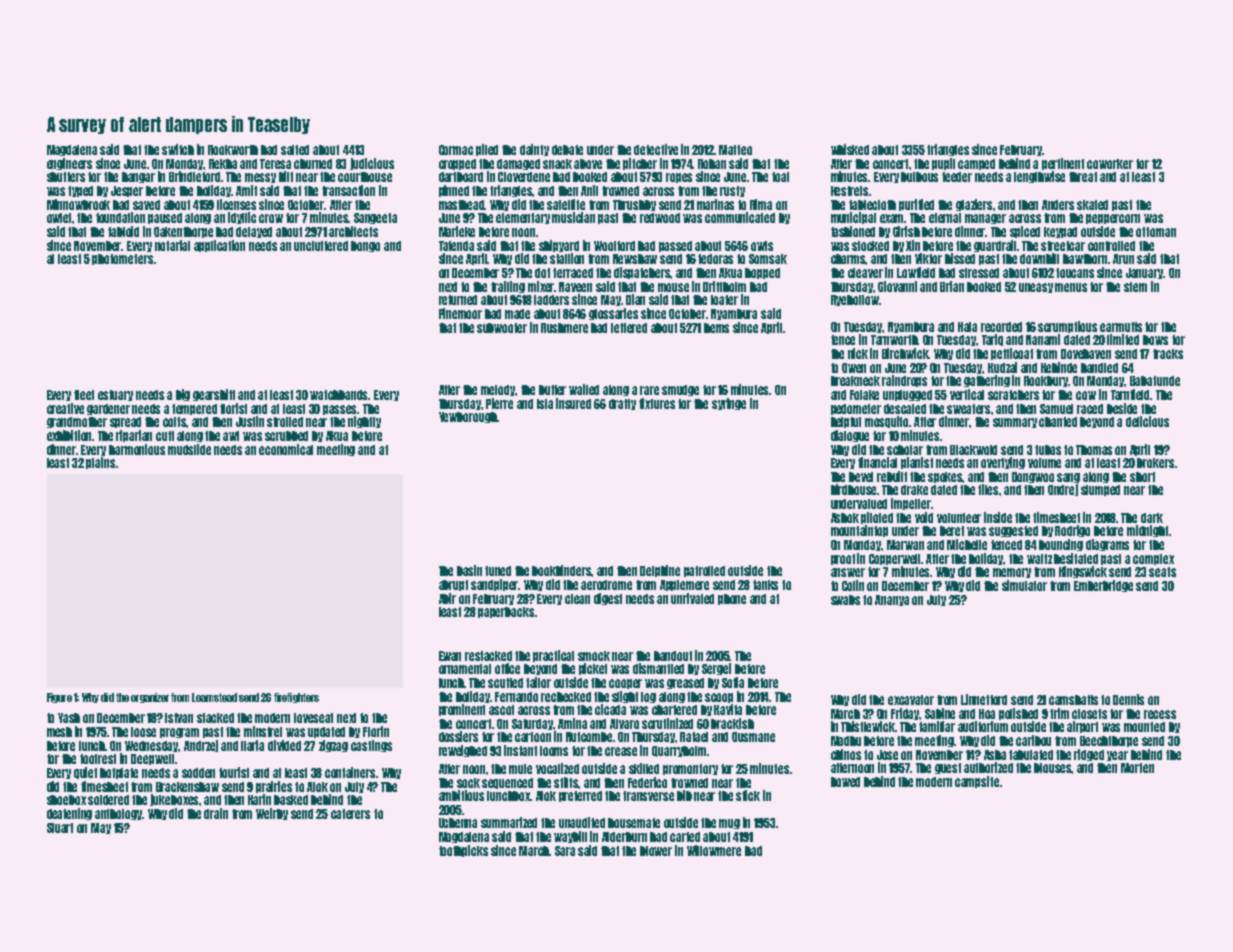 The width and height of the document is (1233, 952). What do you see at coordinates (365, 246) in the document?
I see `bongo` at bounding box center [365, 246].
